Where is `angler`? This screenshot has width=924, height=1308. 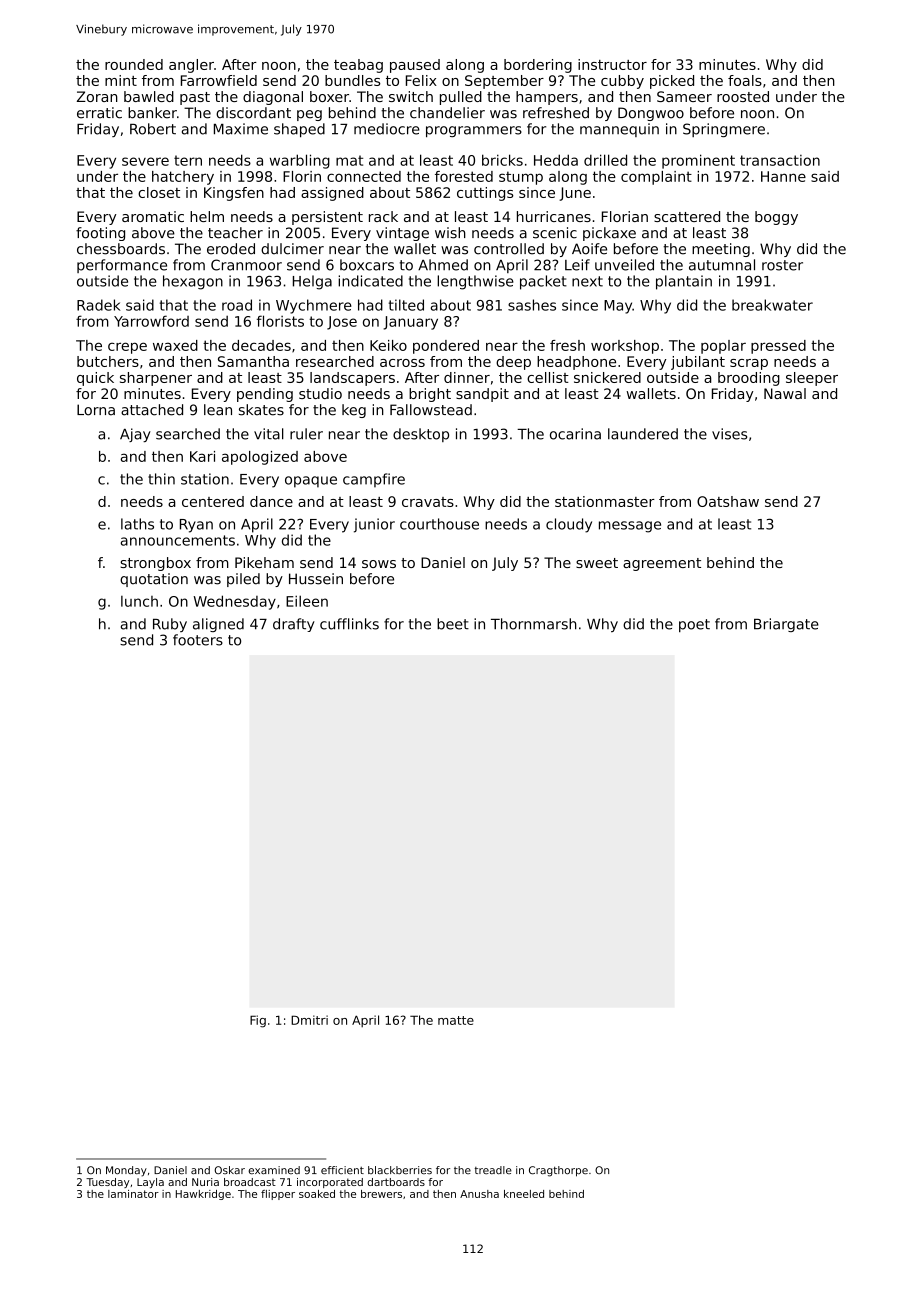 angler is located at coordinates (191, 66).
